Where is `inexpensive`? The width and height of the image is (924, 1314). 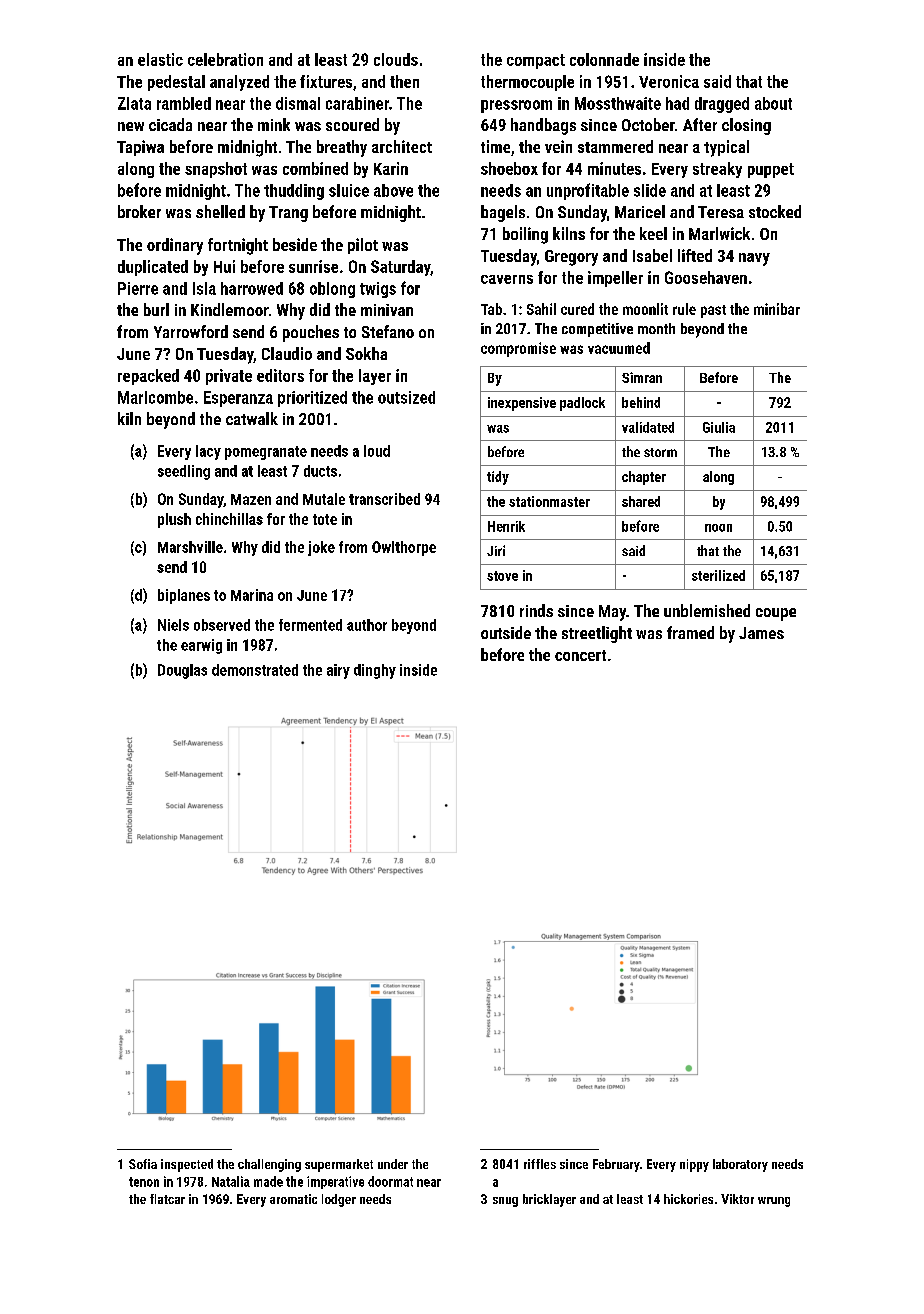
inexpensive is located at coordinates (522, 404).
